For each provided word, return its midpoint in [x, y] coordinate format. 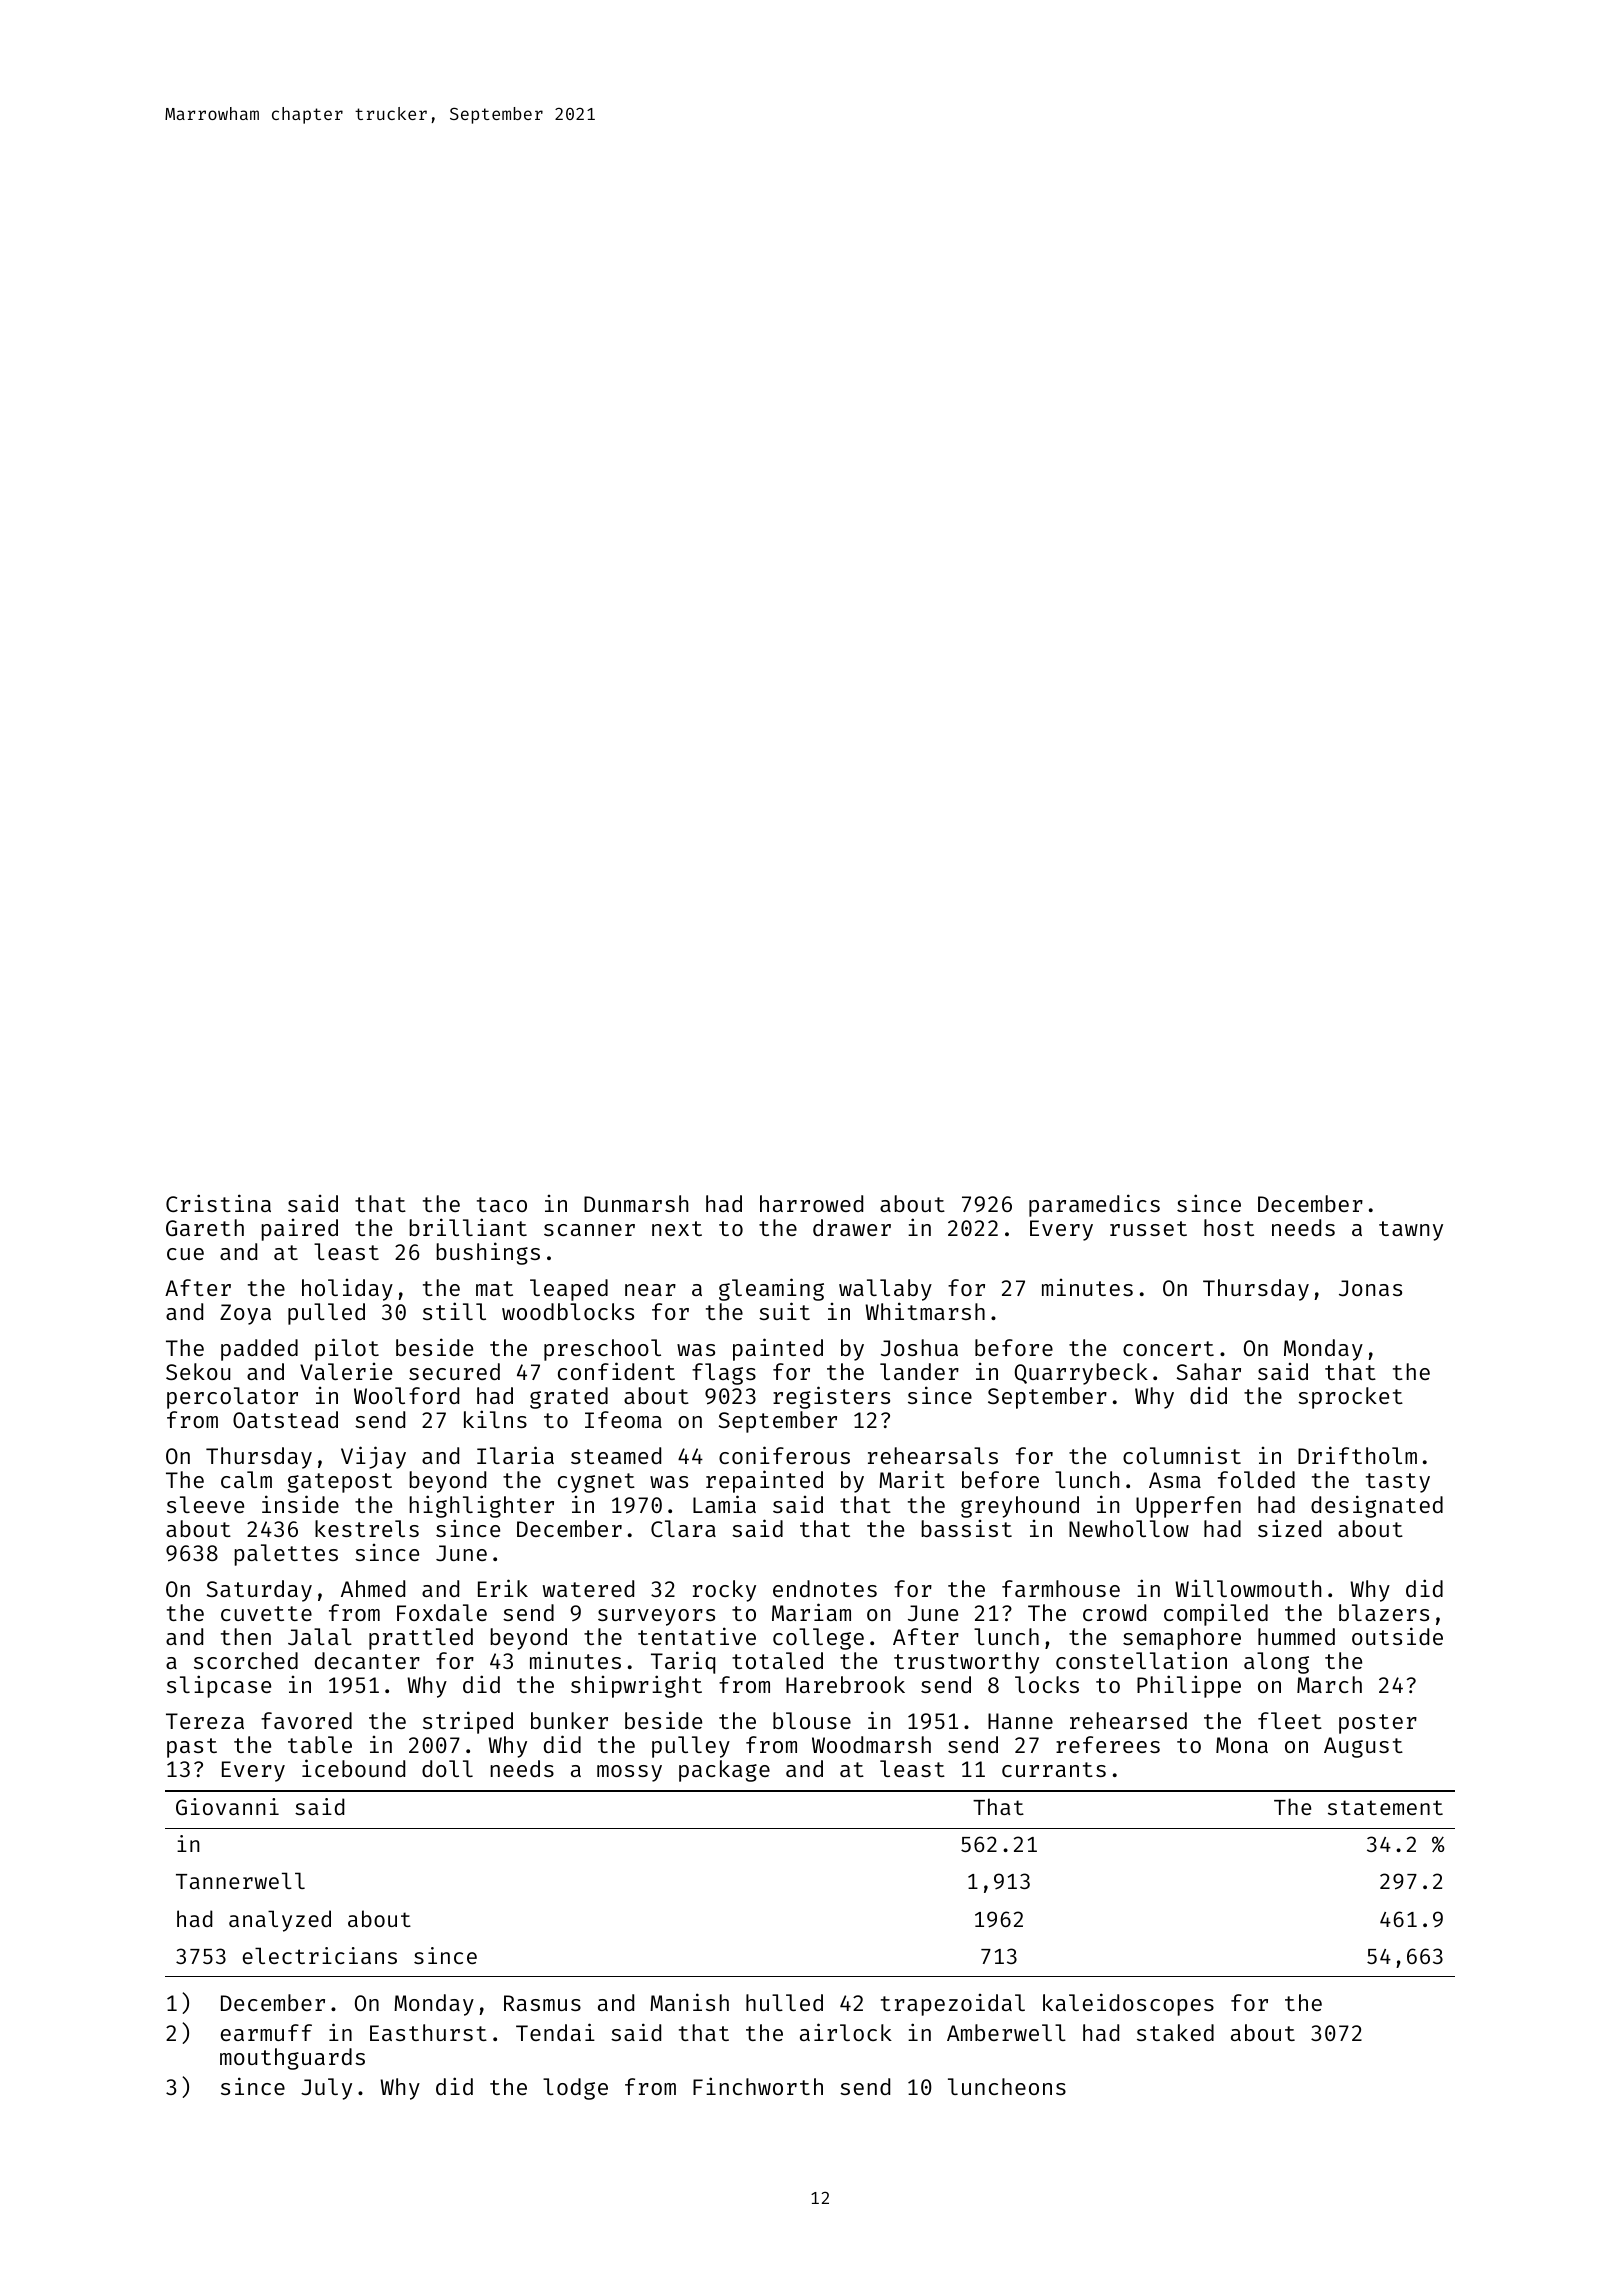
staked [1175, 2032]
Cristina [218, 1203]
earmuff [266, 2032]
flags [724, 1374]
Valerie [346, 1371]
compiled [1216, 1614]
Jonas [1370, 1288]
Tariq [683, 1662]
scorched [246, 1660]
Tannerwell [240, 1880]
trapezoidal [953, 2005]
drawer [852, 1227]
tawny [1411, 1231]
